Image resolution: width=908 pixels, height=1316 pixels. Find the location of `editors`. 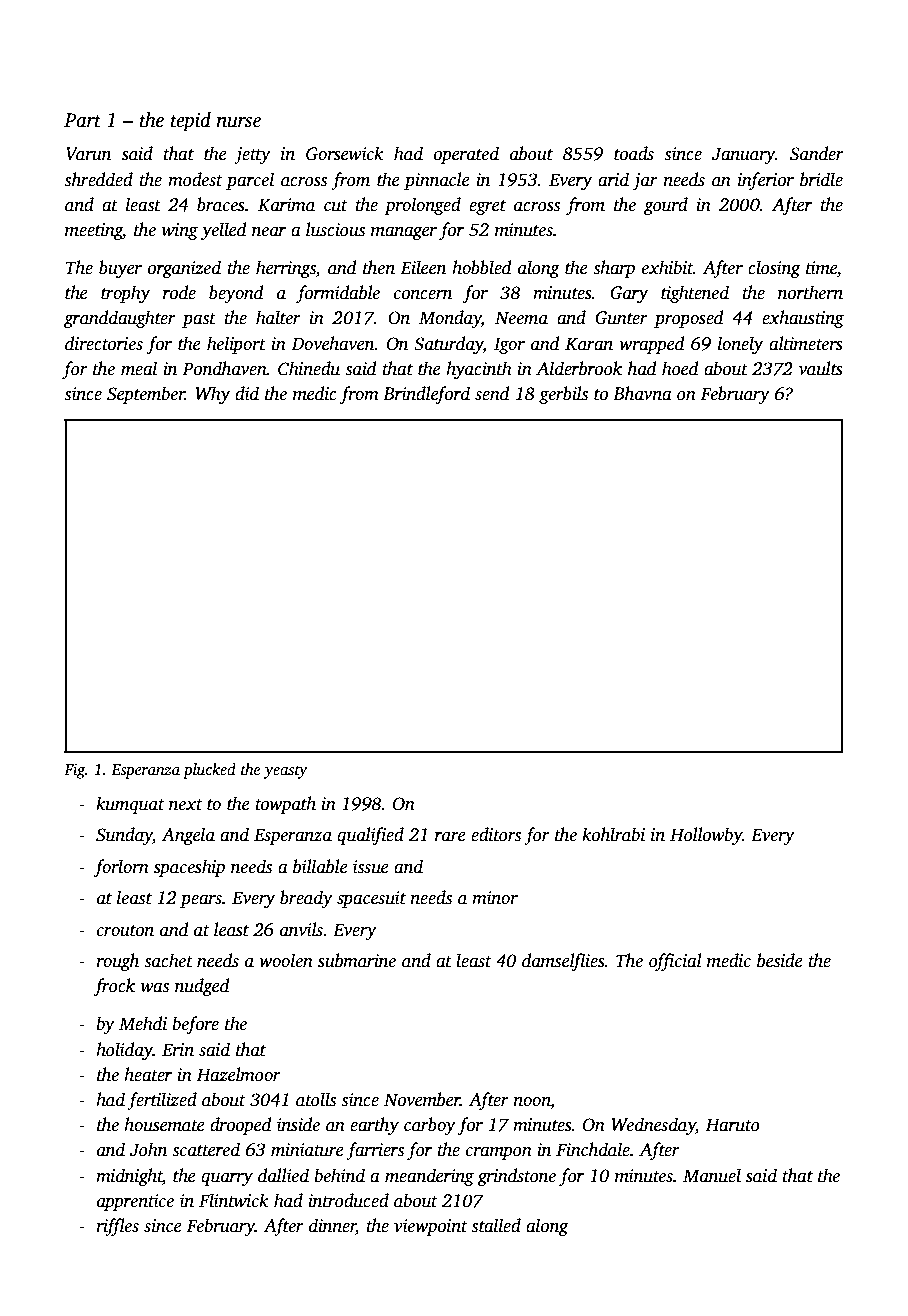

editors is located at coordinates (496, 834).
